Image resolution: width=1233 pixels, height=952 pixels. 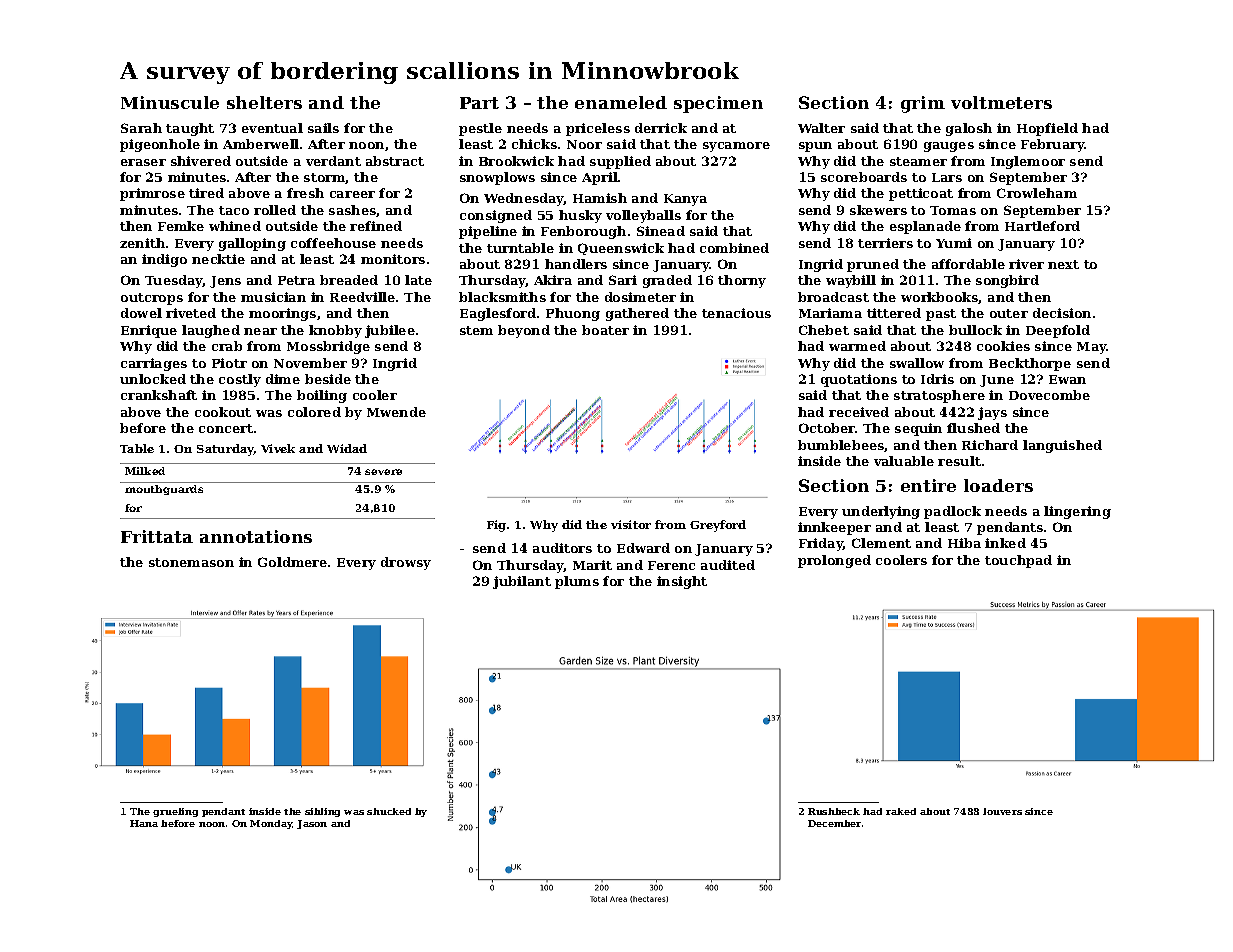 I want to click on Part, so click(x=479, y=103).
